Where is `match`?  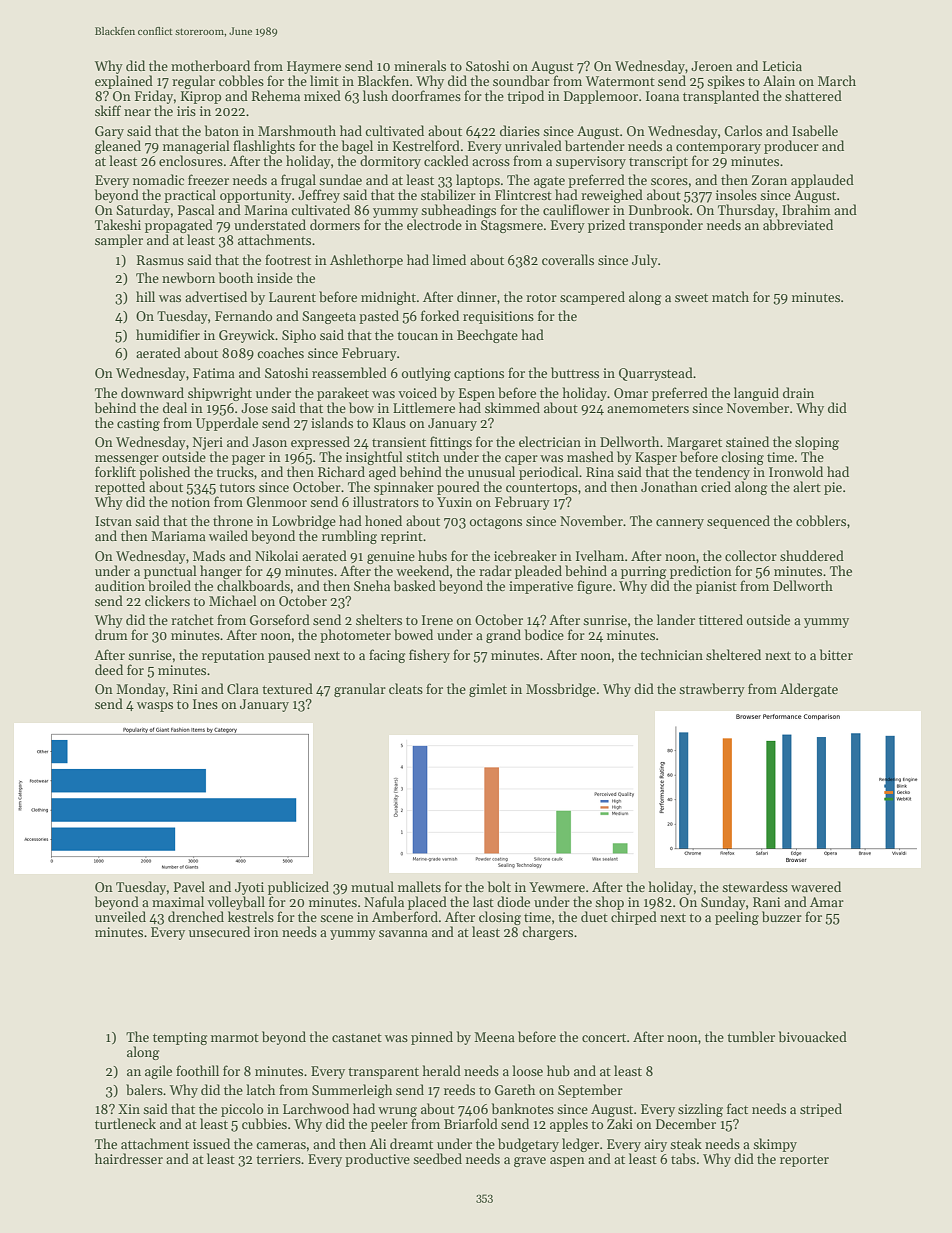 match is located at coordinates (730, 296).
